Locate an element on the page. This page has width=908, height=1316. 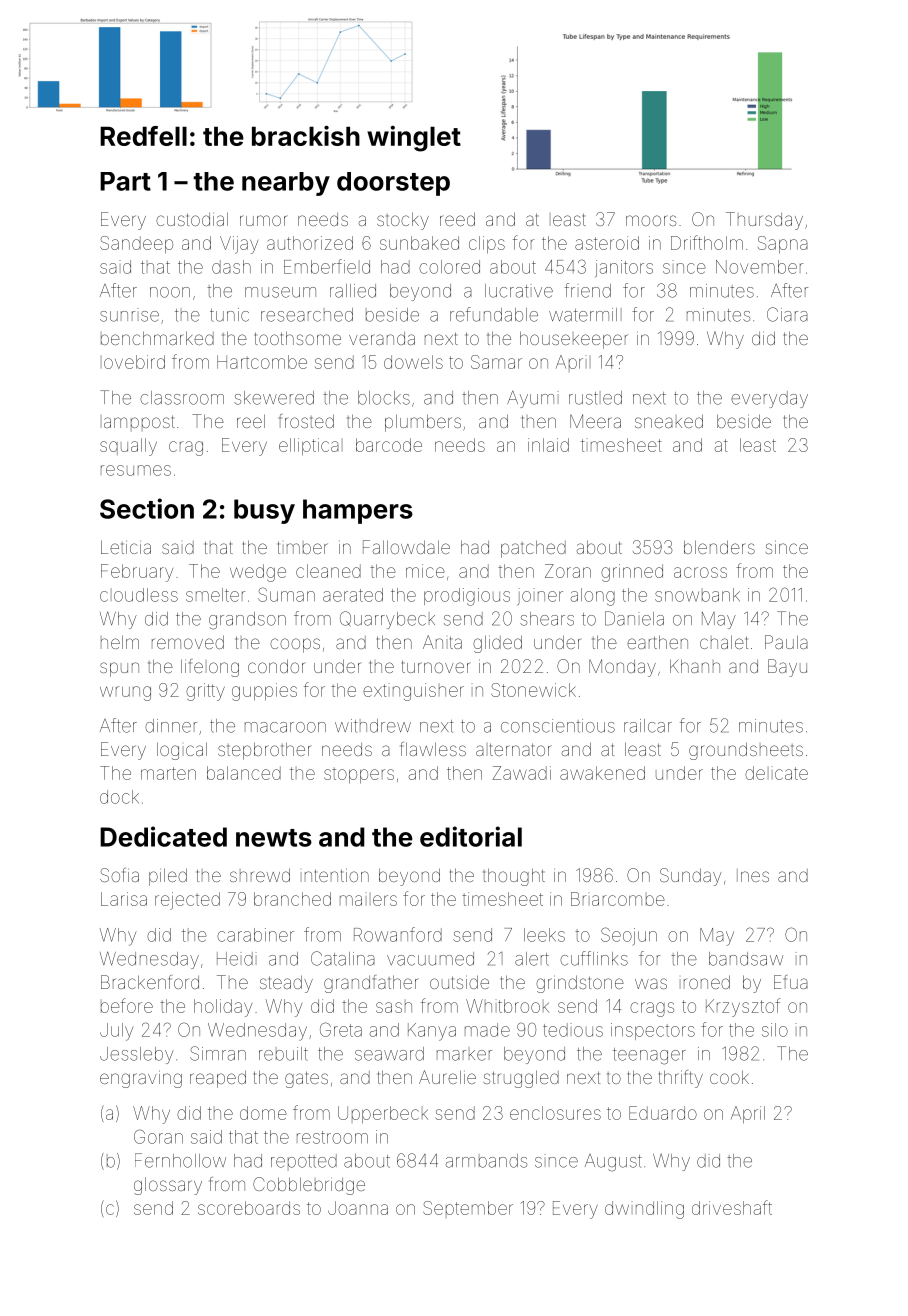
moors is located at coordinates (651, 220).
